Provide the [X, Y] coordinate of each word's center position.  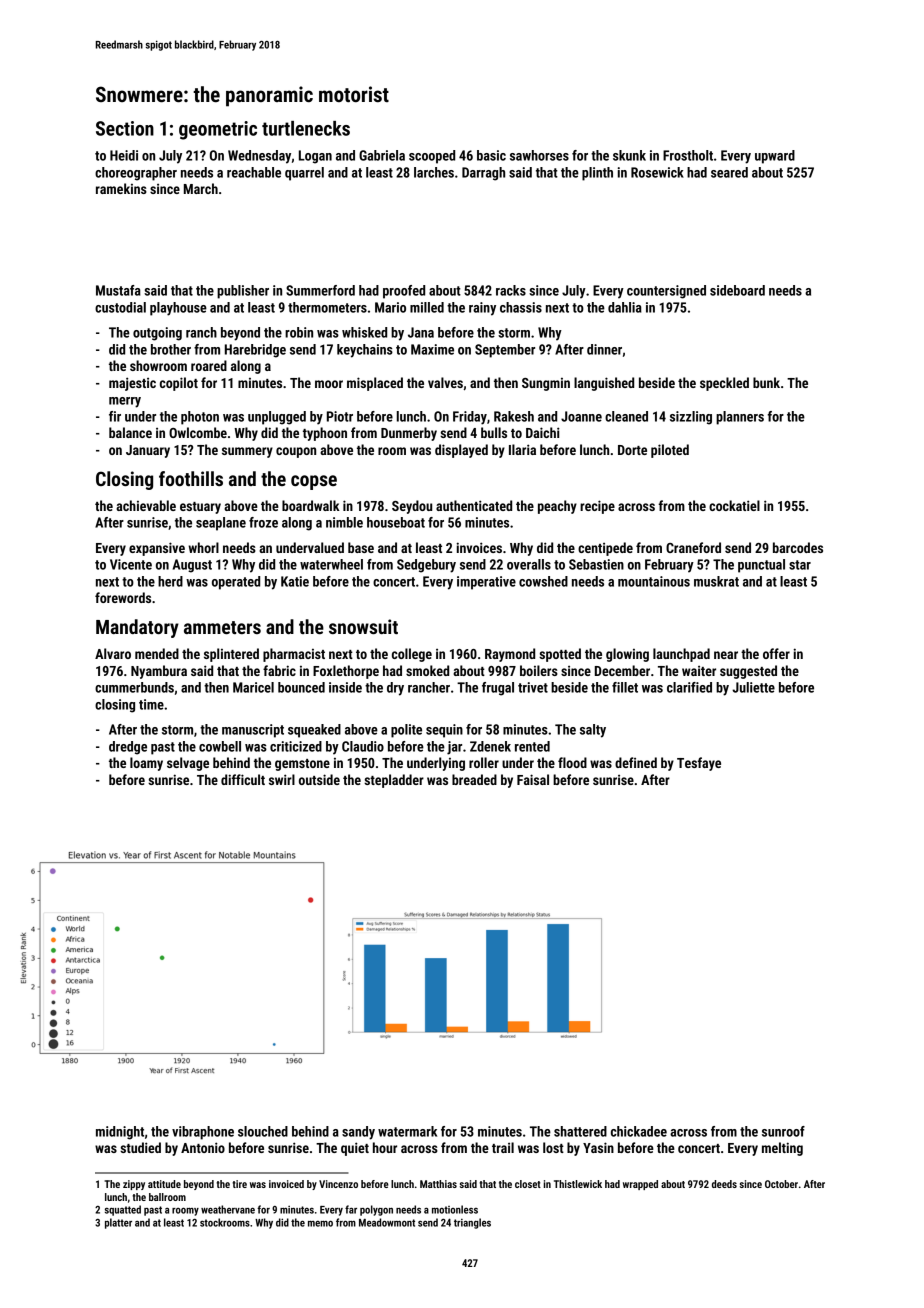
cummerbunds [134, 687]
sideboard [737, 290]
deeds [724, 1184]
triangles [472, 1223]
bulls [494, 432]
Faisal [533, 779]
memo [320, 1223]
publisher [243, 292]
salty [593, 731]
